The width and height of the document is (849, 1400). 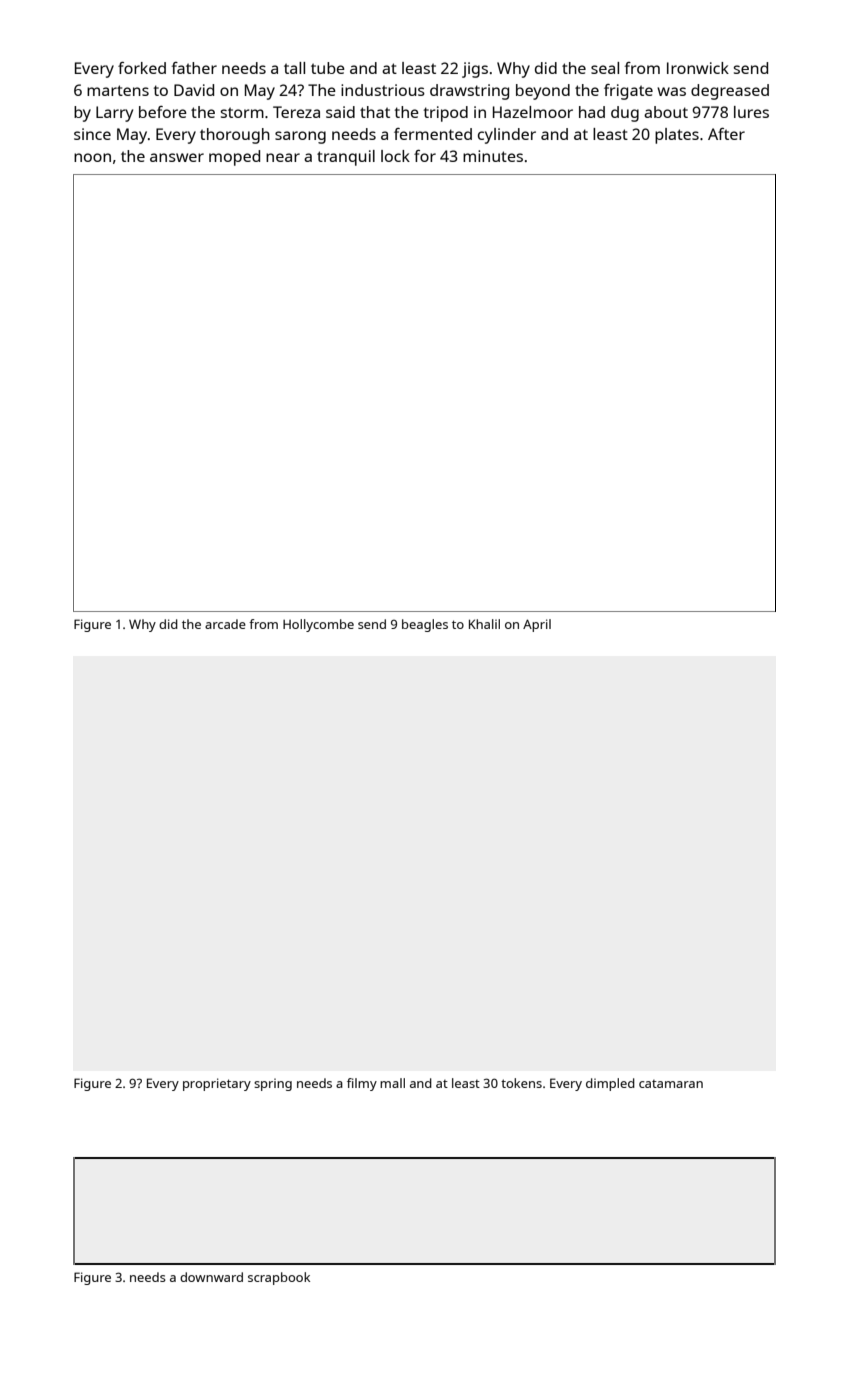 What do you see at coordinates (425, 625) in the document?
I see `beagles` at bounding box center [425, 625].
